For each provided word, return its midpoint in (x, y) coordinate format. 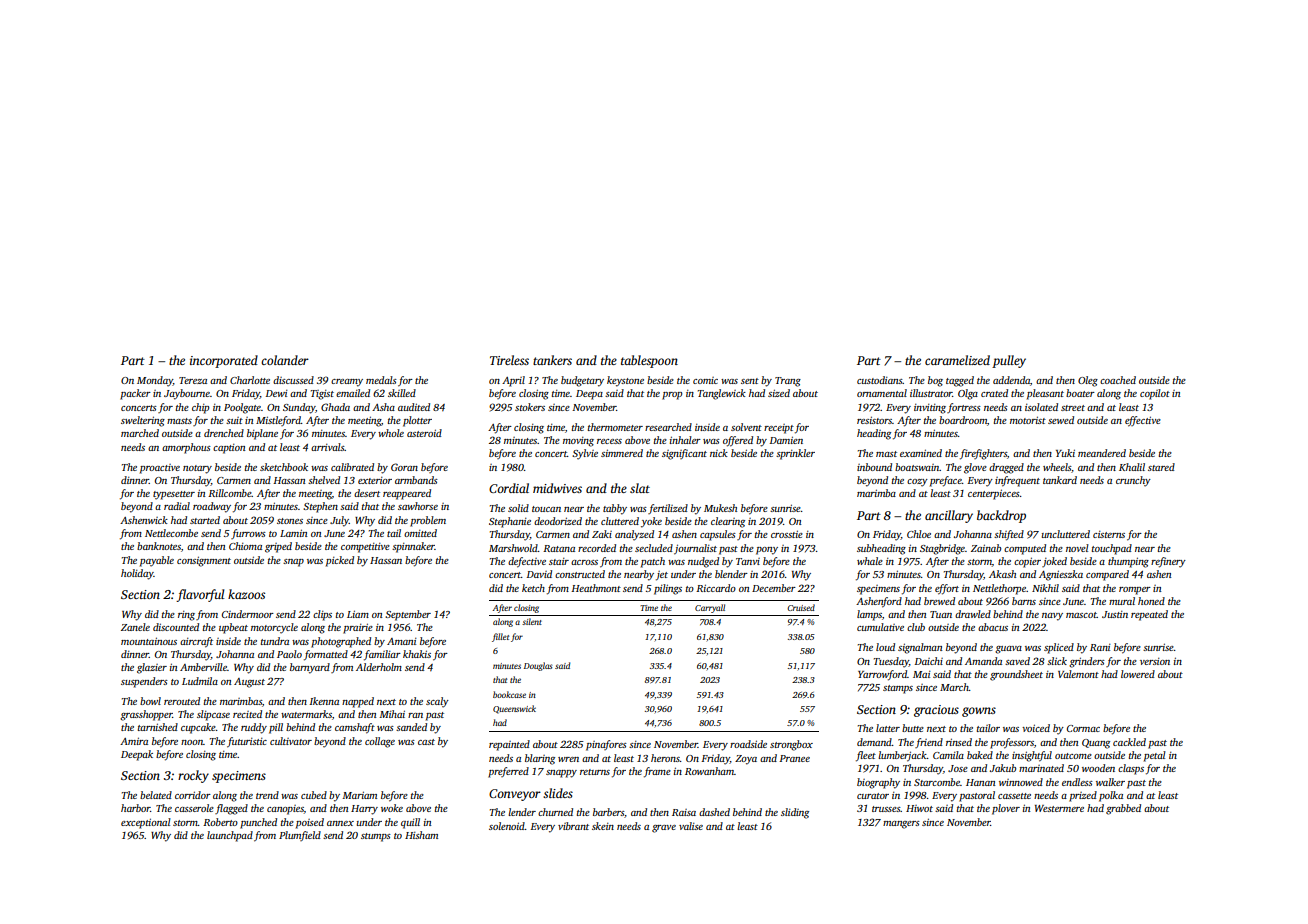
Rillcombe (230, 493)
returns (595, 772)
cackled (1129, 742)
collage (380, 742)
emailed (353, 393)
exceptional (146, 823)
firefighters (983, 454)
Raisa (684, 812)
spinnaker (413, 547)
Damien (786, 440)
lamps (869, 615)
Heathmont (596, 588)
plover (1006, 809)
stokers (530, 407)
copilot (1155, 394)
